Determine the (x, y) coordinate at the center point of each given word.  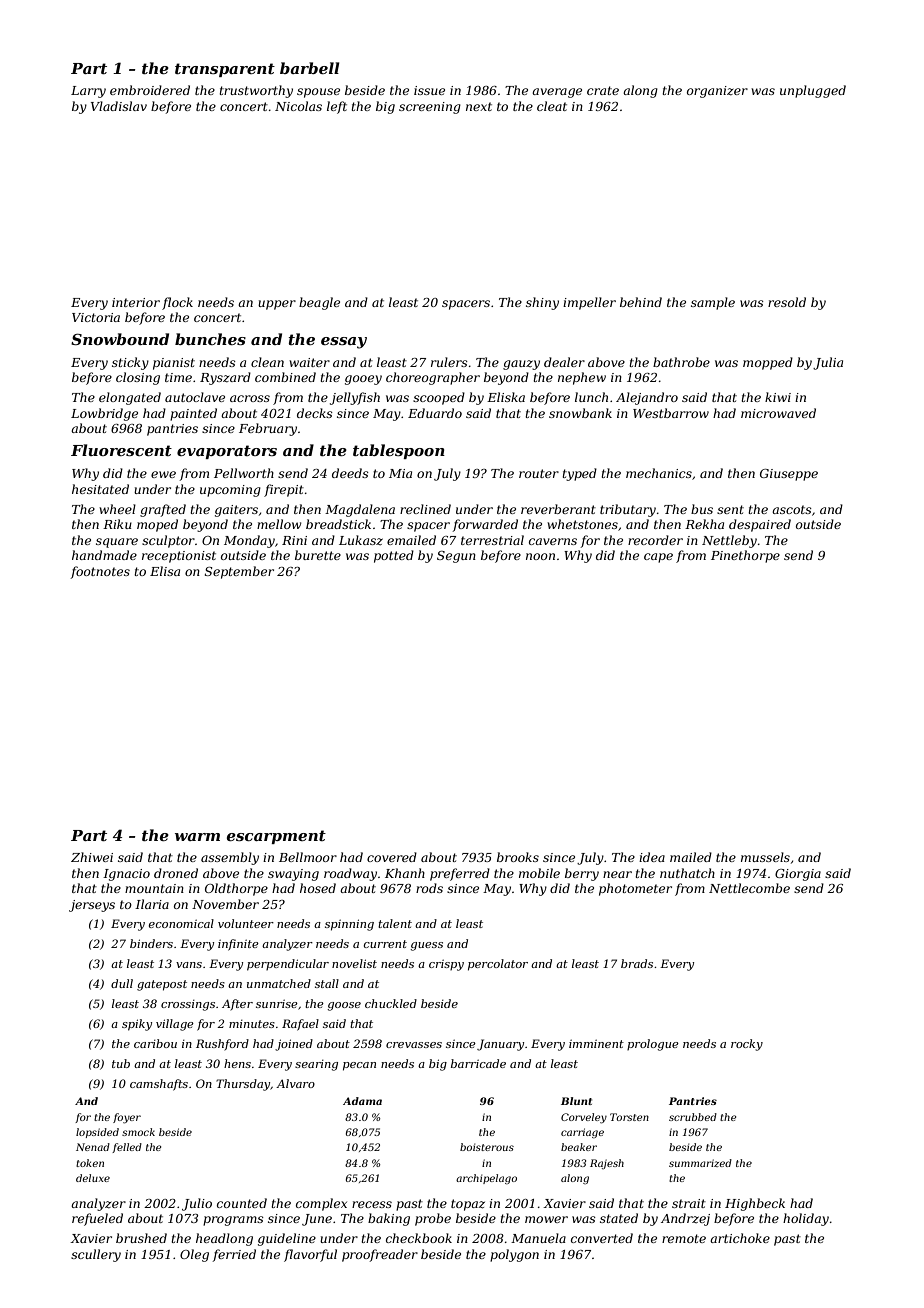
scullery (96, 1255)
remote (684, 1238)
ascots (792, 509)
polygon (514, 1255)
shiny (542, 303)
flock (177, 303)
